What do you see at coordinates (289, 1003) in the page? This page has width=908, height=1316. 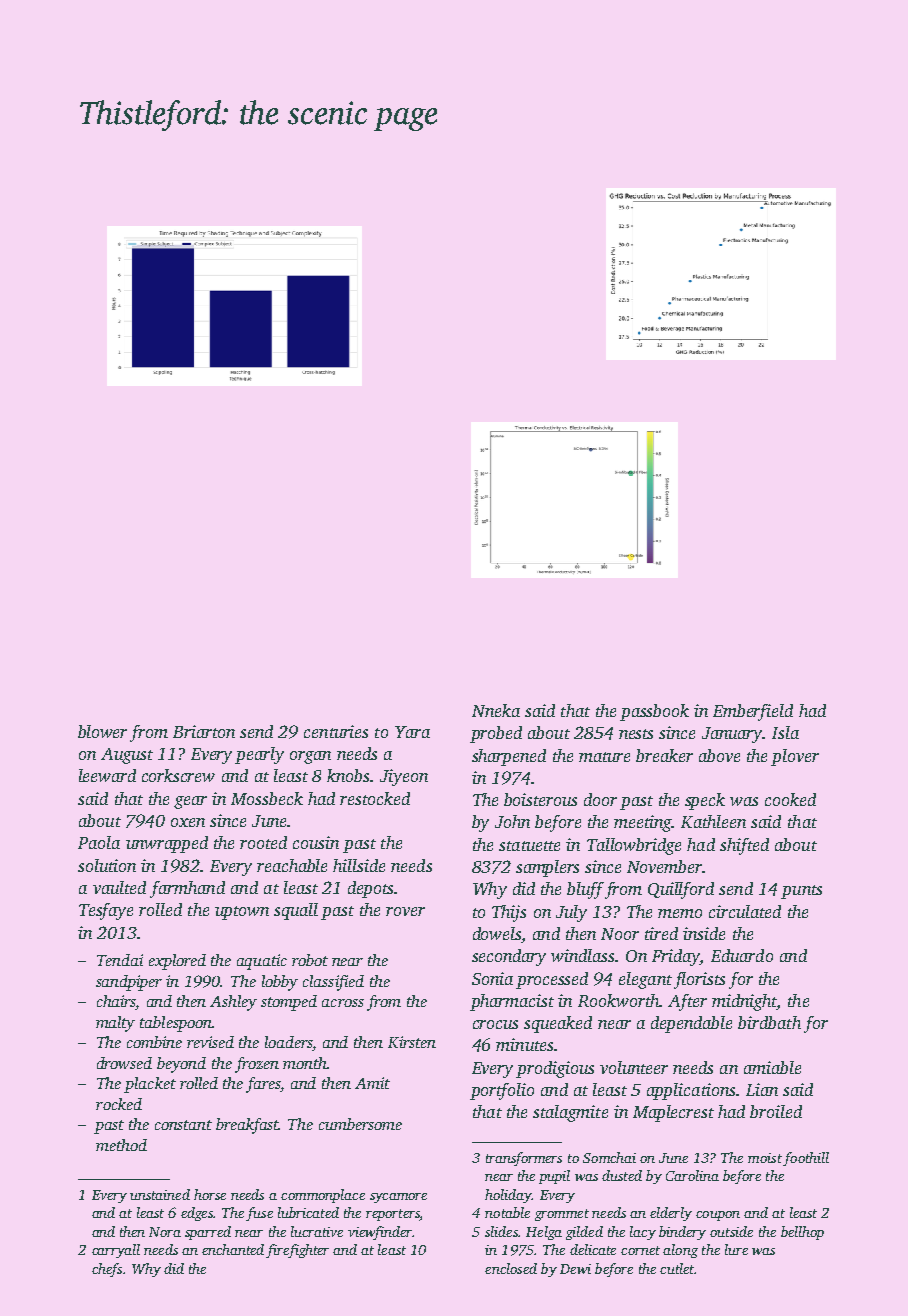 I see `stomped` at bounding box center [289, 1003].
